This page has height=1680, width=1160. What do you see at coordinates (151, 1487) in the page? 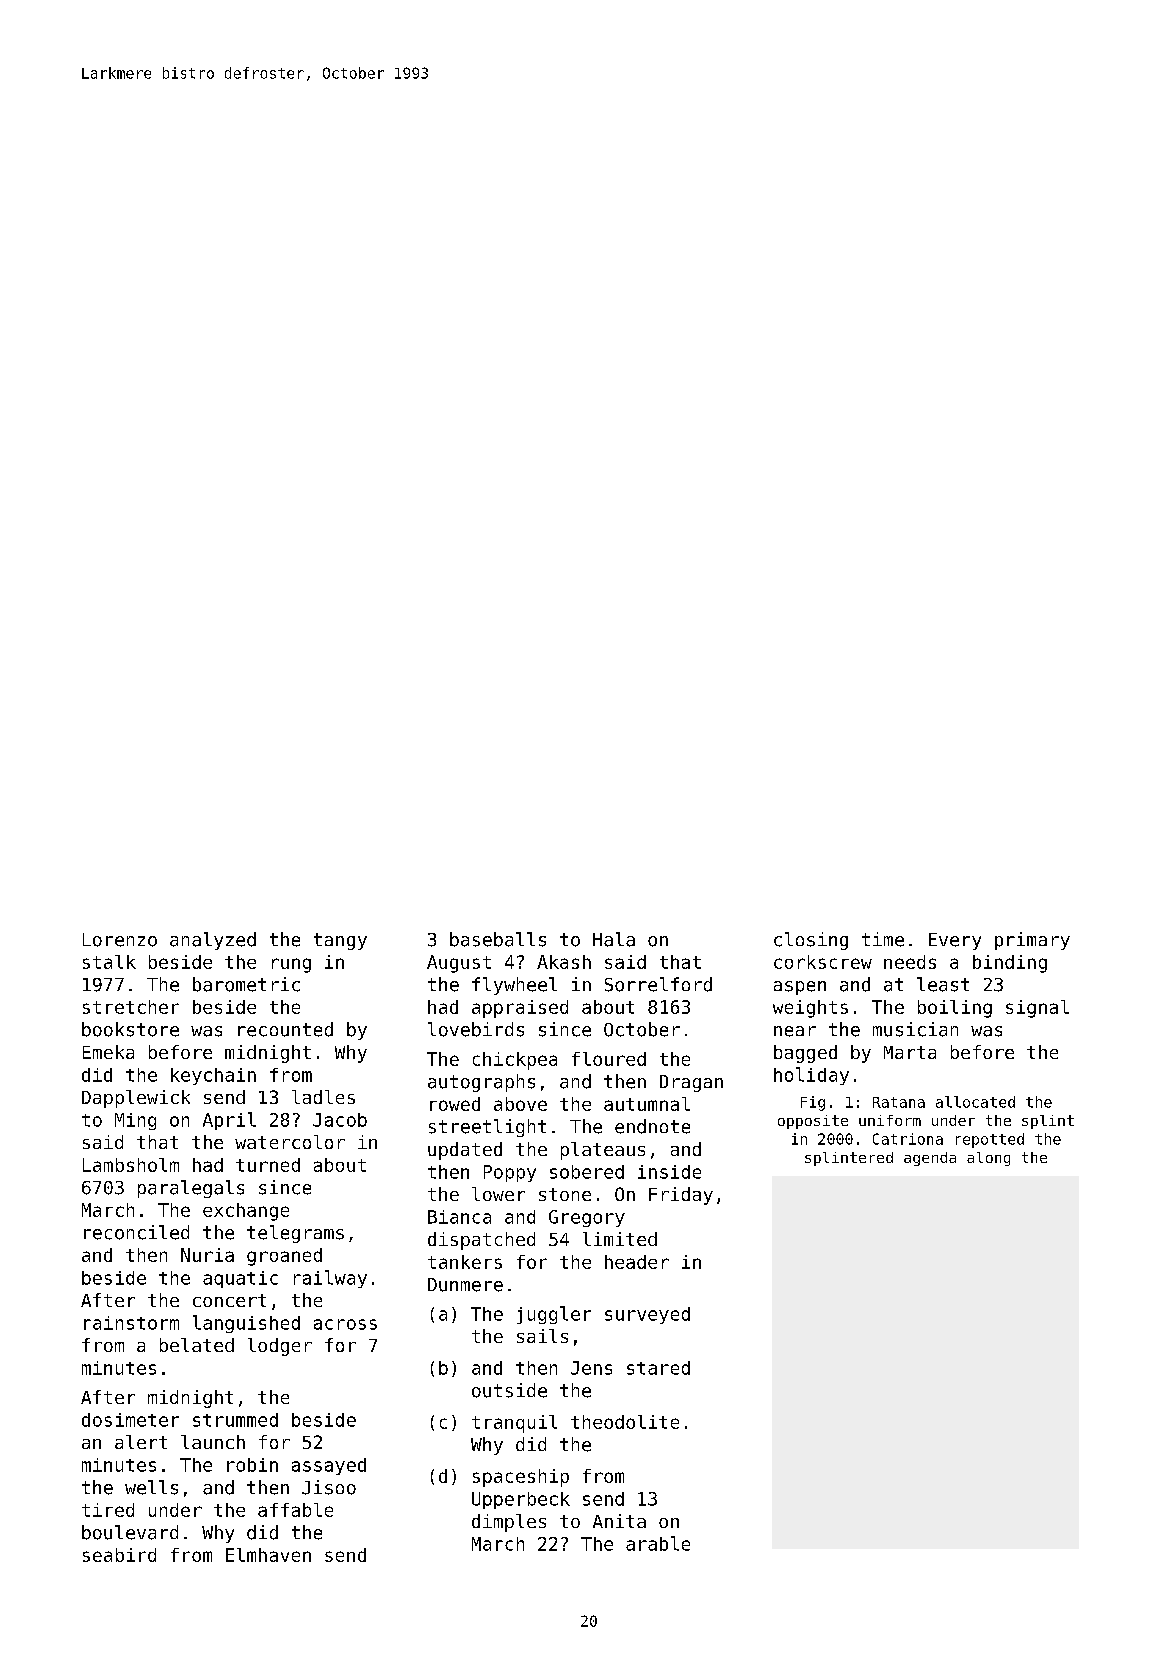
I see `wells` at bounding box center [151, 1487].
